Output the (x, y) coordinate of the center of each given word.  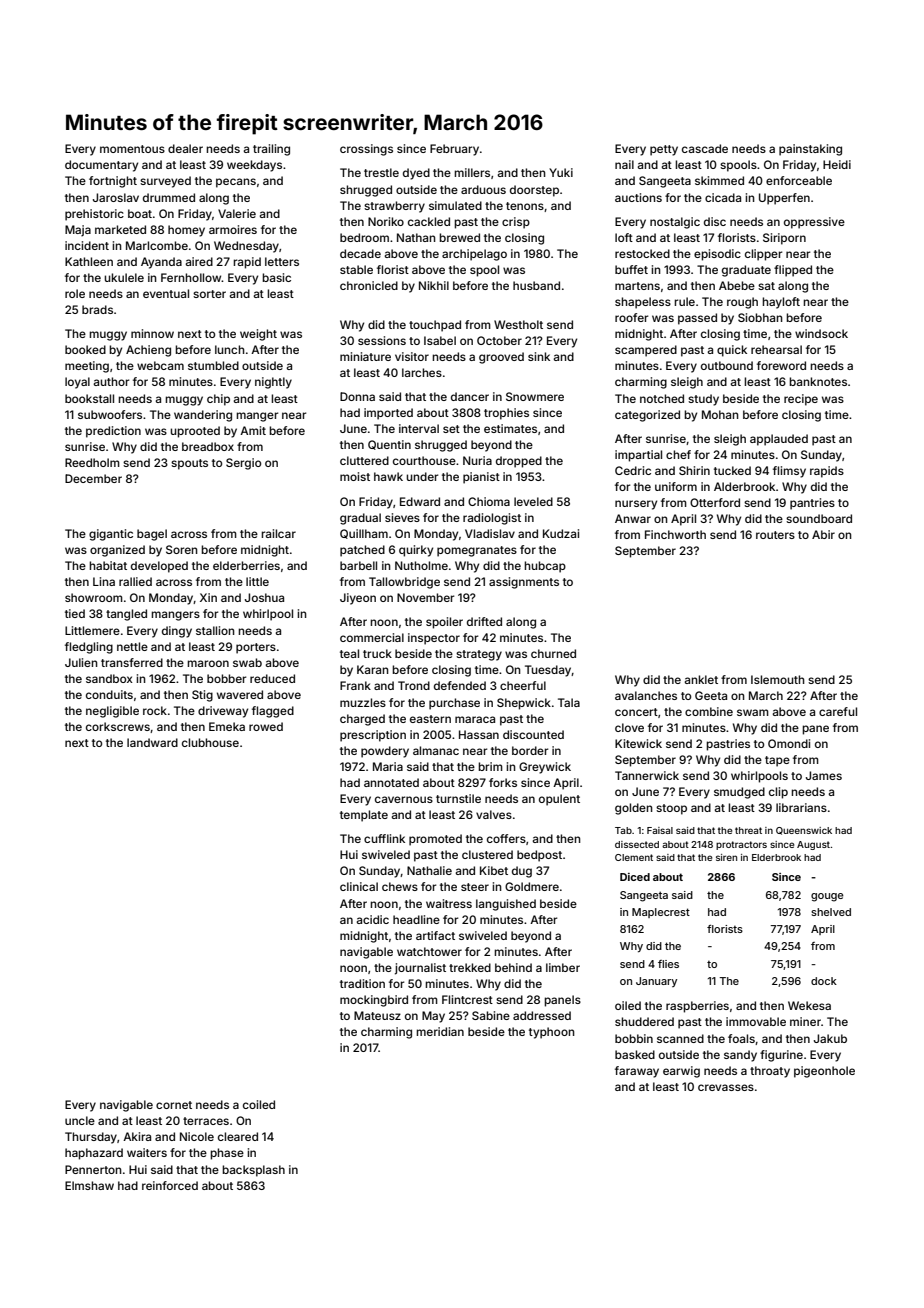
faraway (637, 1072)
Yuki (561, 172)
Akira (137, 1136)
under (422, 476)
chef (678, 454)
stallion (215, 630)
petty (664, 150)
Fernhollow (191, 277)
